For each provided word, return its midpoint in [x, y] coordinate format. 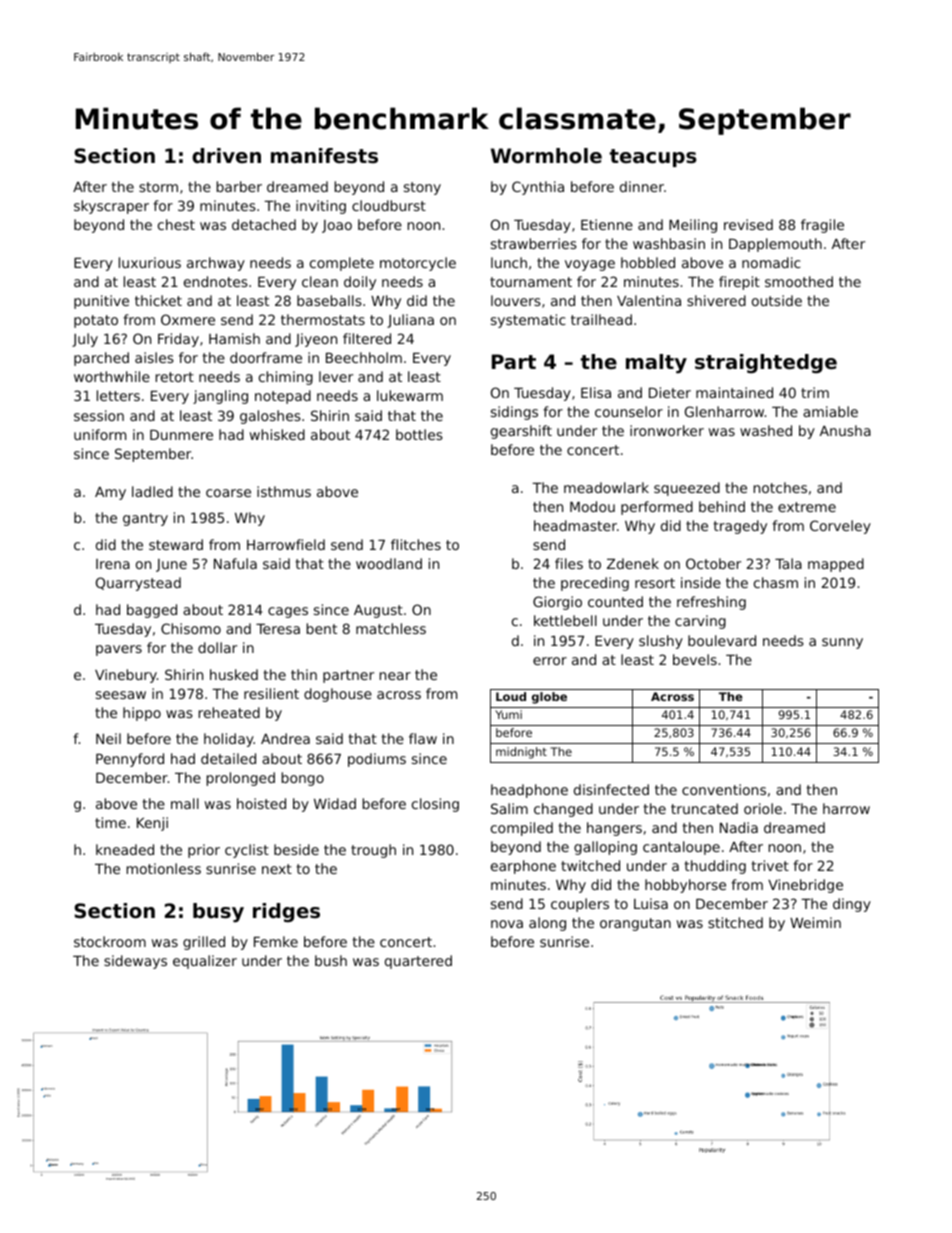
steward [176, 544]
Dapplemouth [775, 245]
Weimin [815, 922]
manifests [324, 156]
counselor [629, 411]
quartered [418, 962]
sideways [135, 962]
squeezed [687, 489]
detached [264, 224]
